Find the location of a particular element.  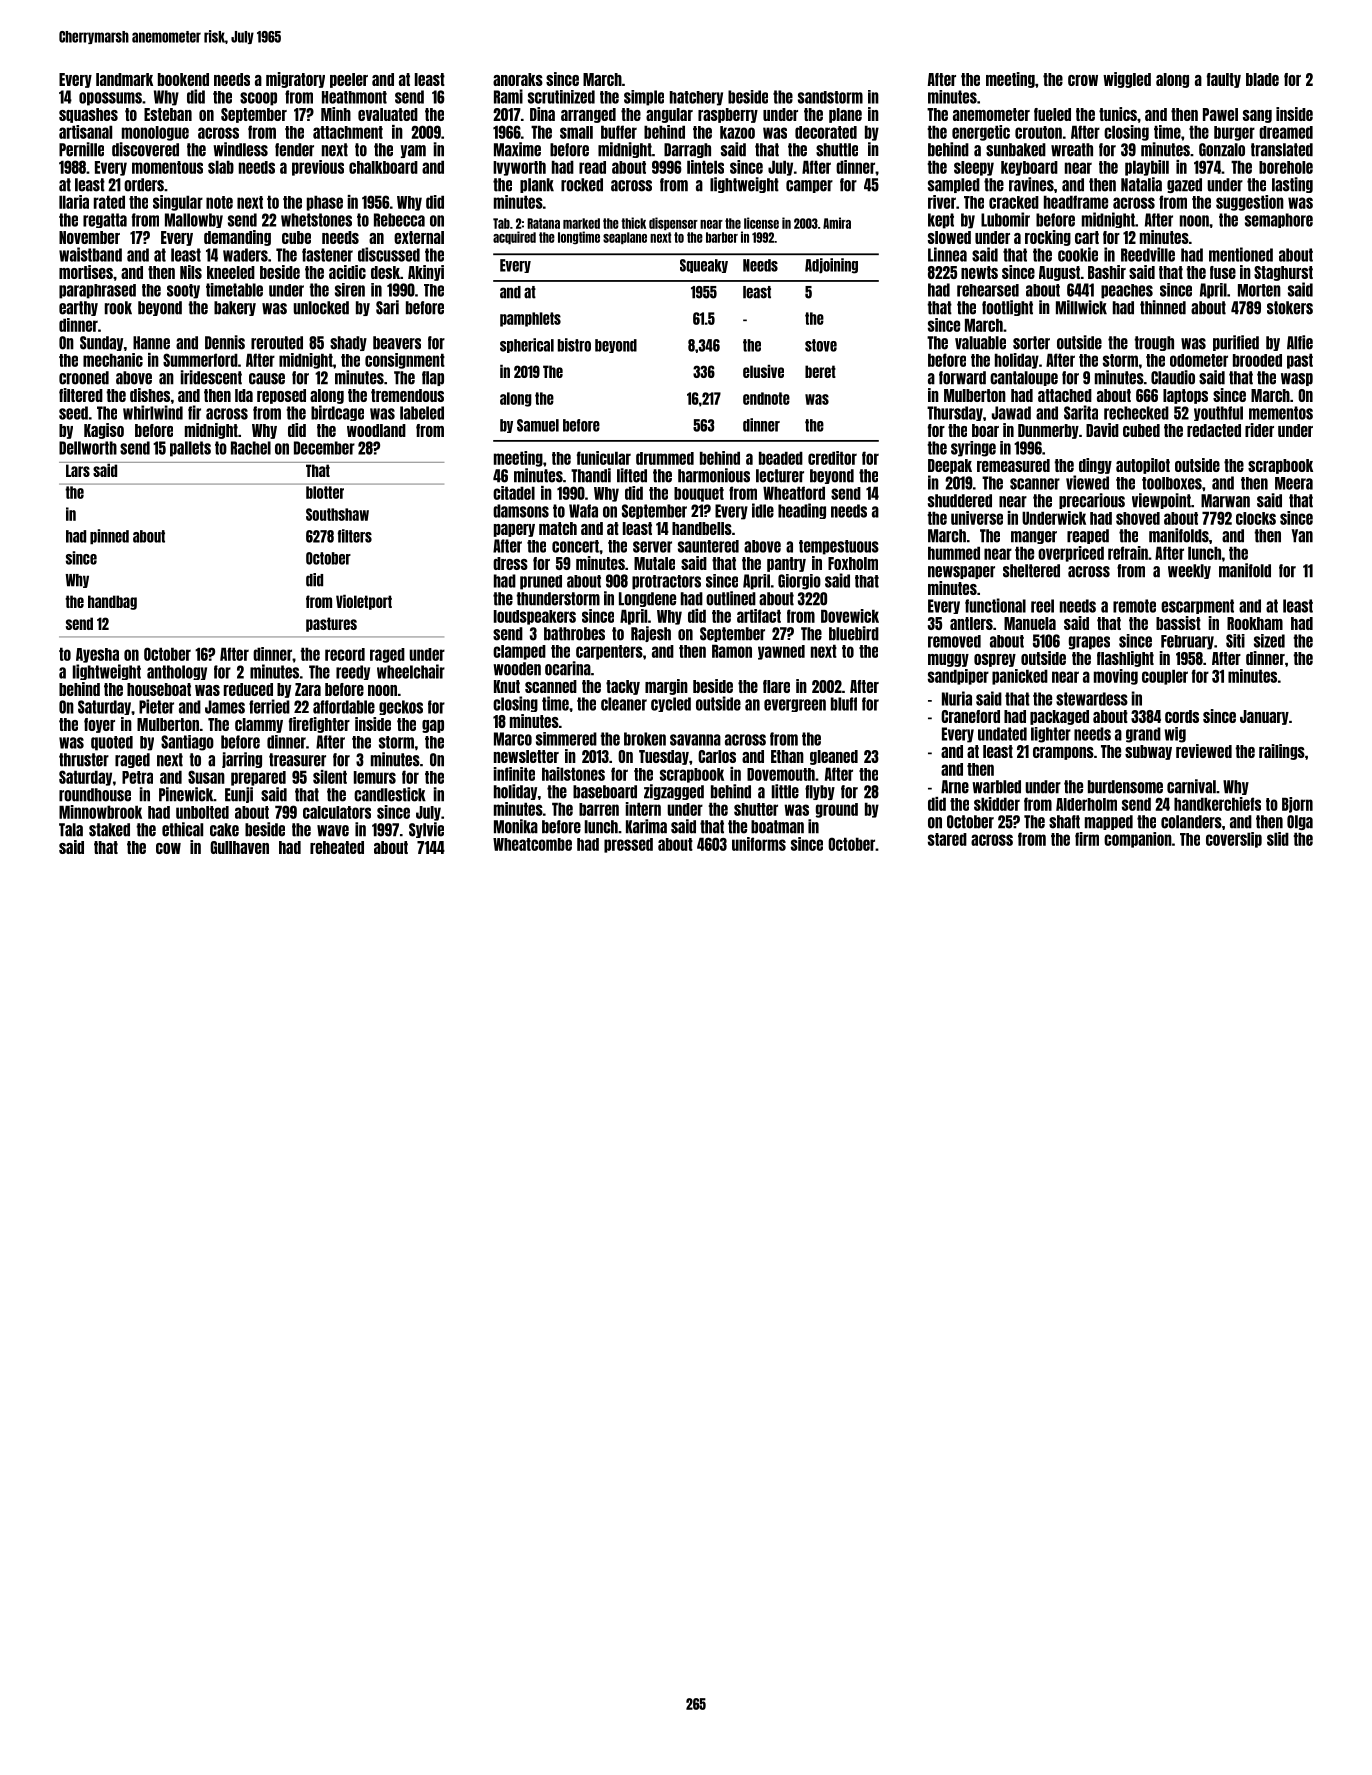

Dunmerby is located at coordinates (1048, 431).
